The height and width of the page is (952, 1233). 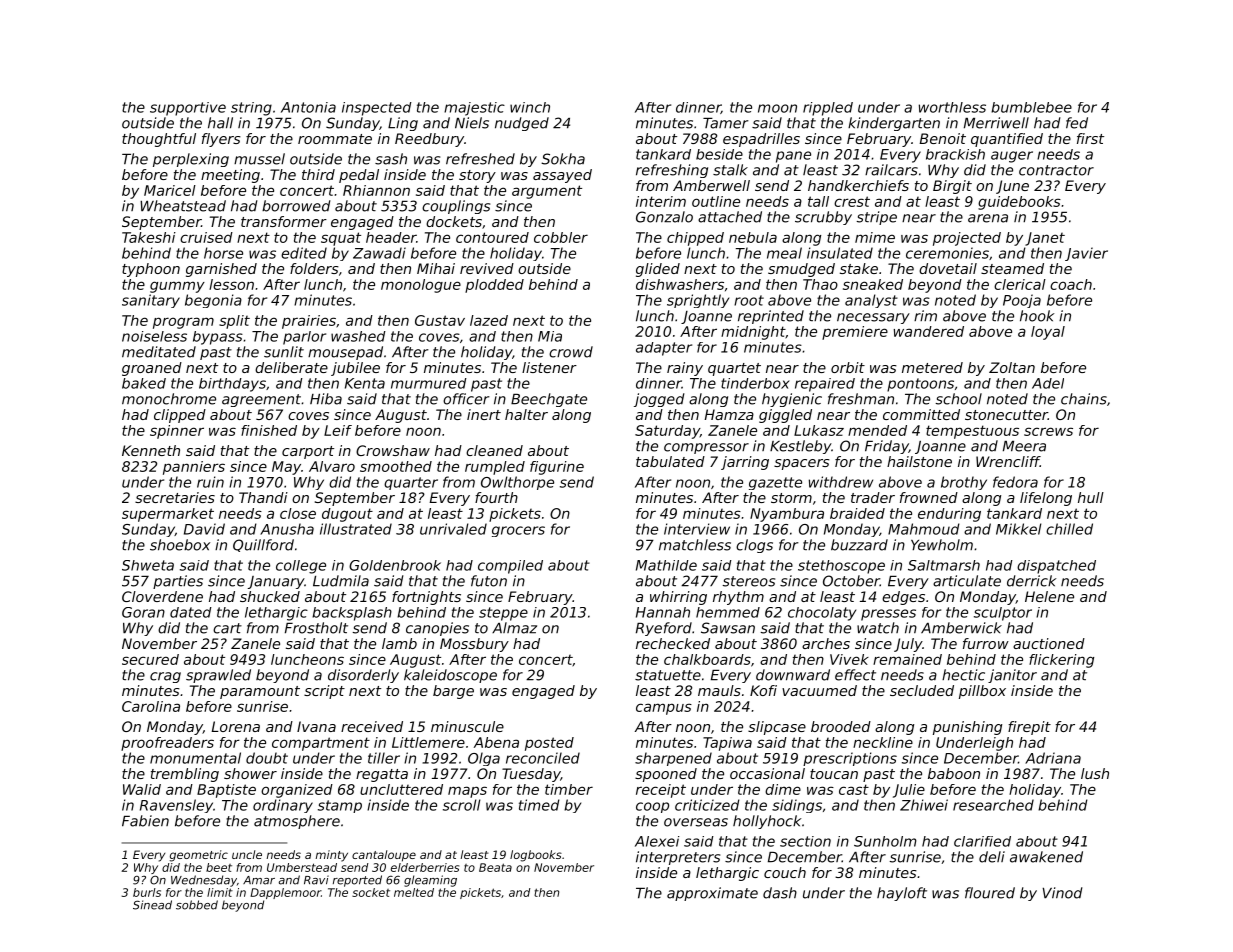 What do you see at coordinates (921, 414) in the page?
I see `committed` at bounding box center [921, 414].
